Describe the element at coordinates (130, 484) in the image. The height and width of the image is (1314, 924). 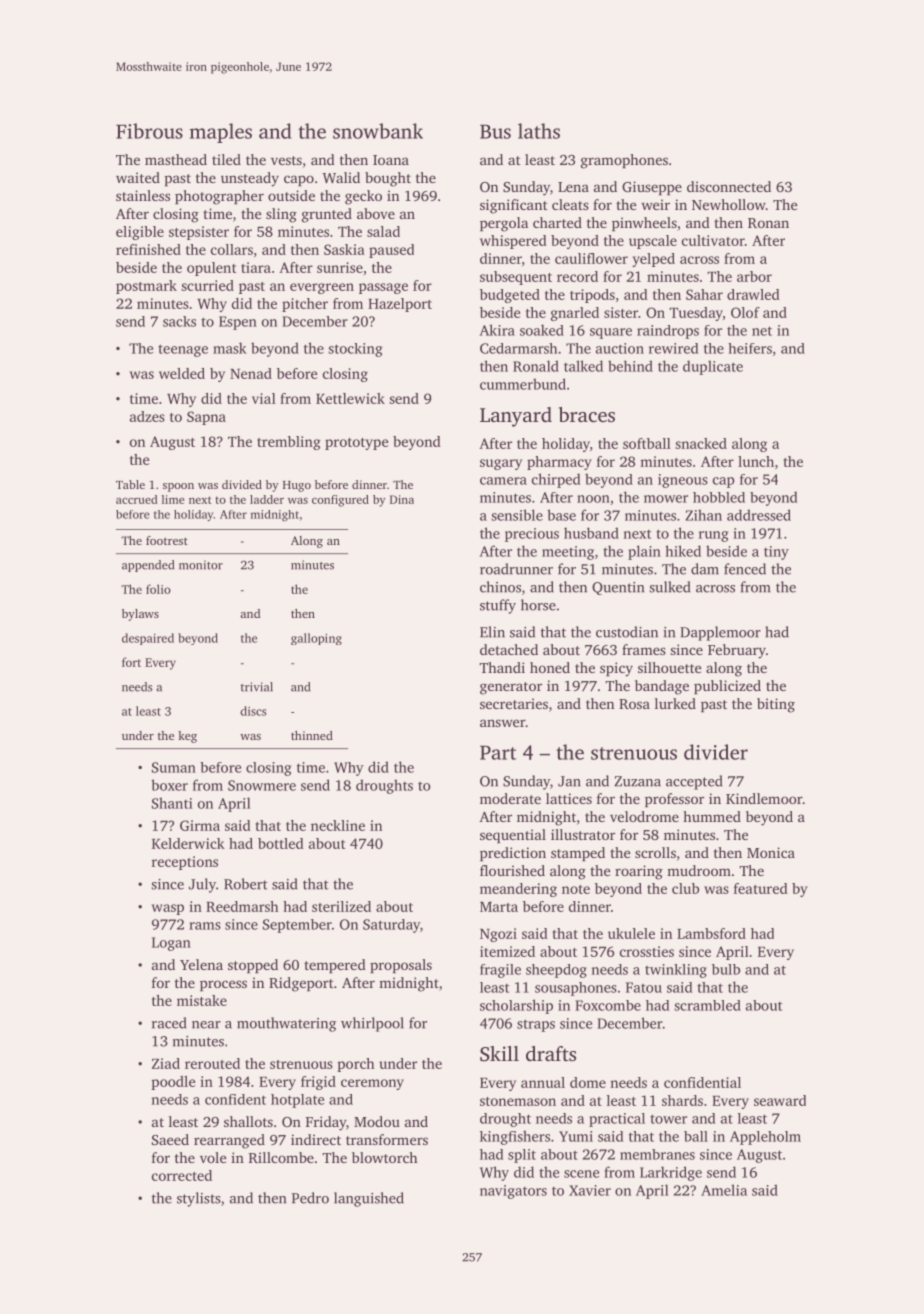
I see `Table` at that location.
